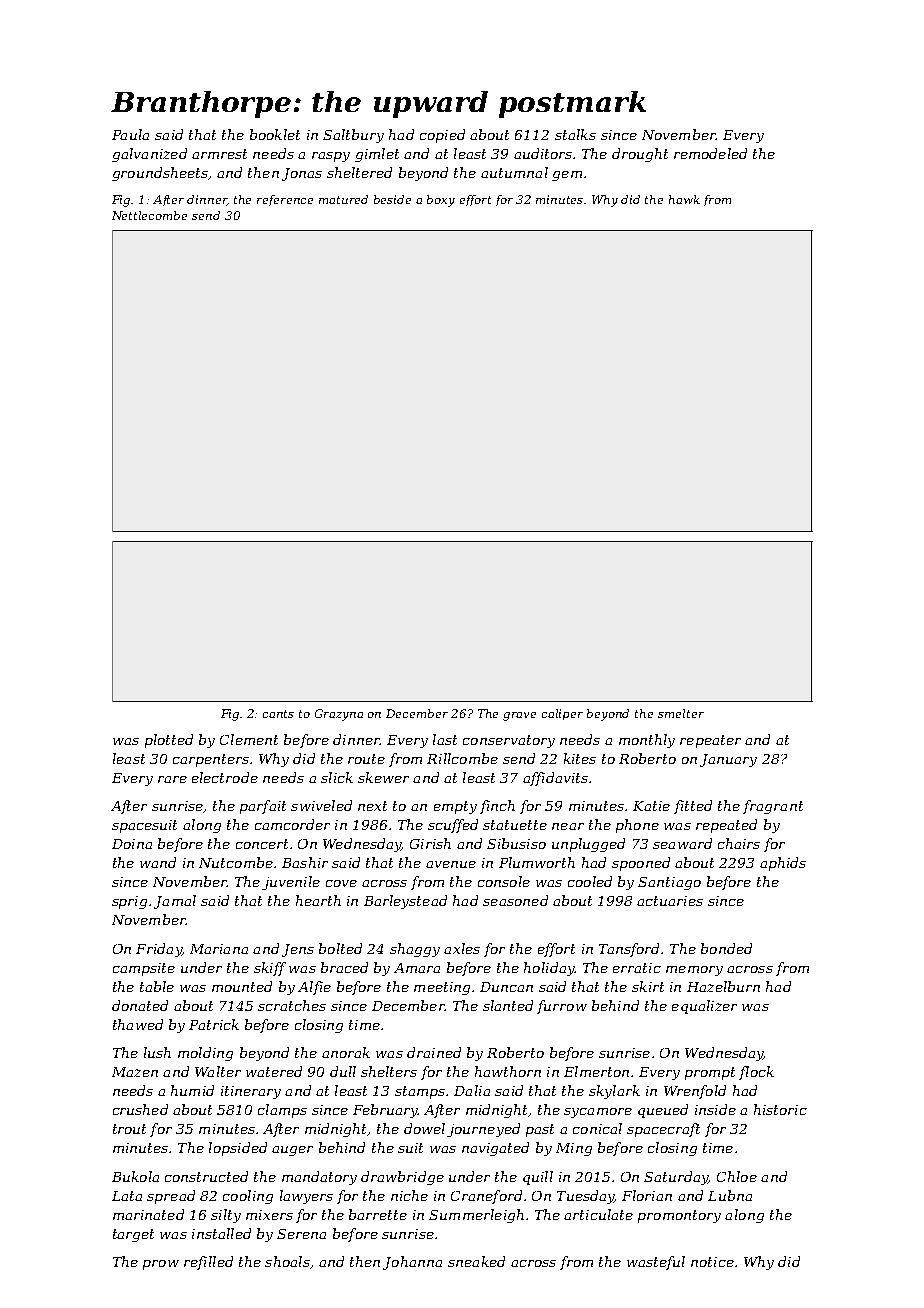  Describe the element at coordinates (710, 153) in the screenshot. I see `remodeled` at that location.
